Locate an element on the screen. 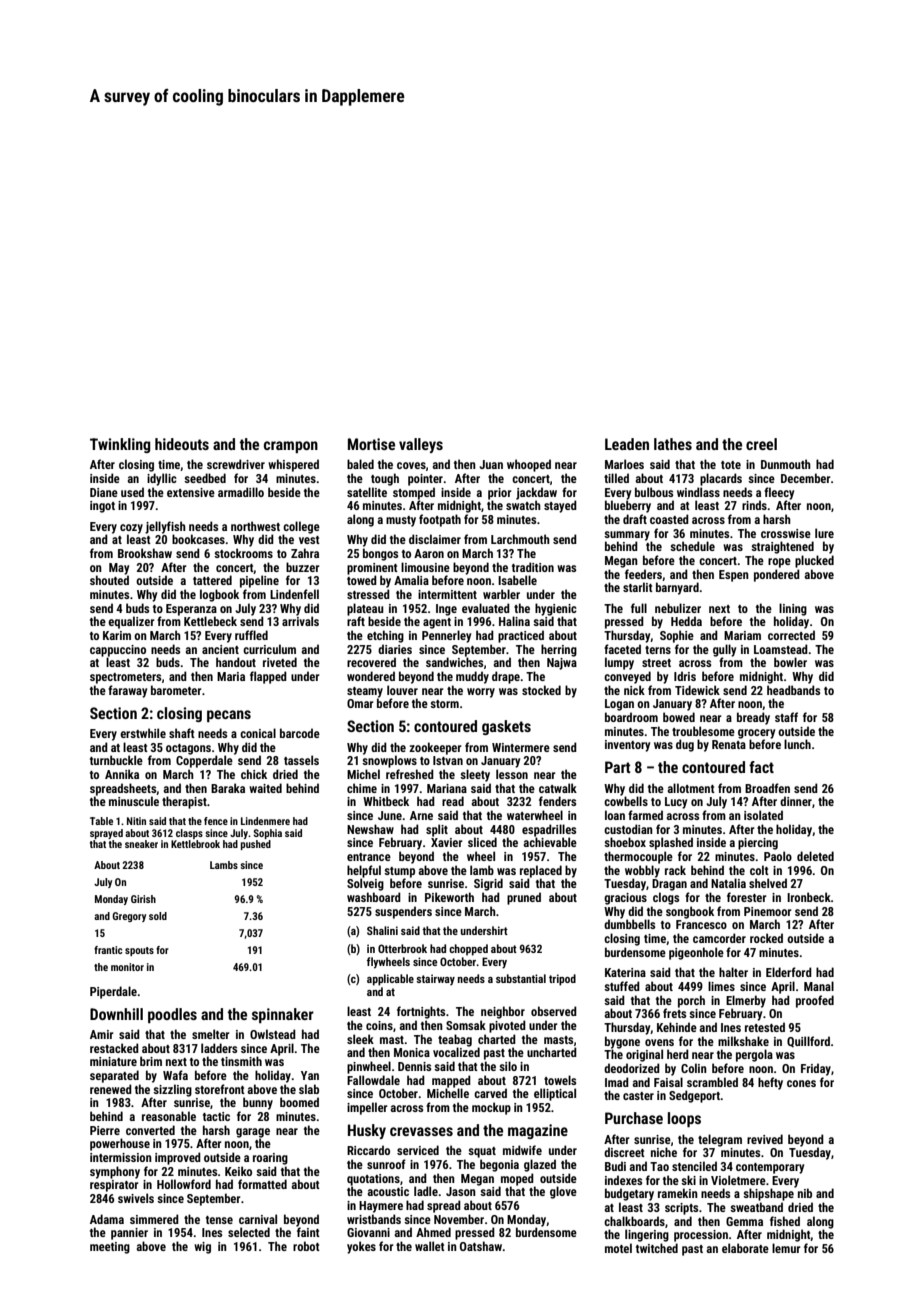  Pennerley is located at coordinates (446, 636).
